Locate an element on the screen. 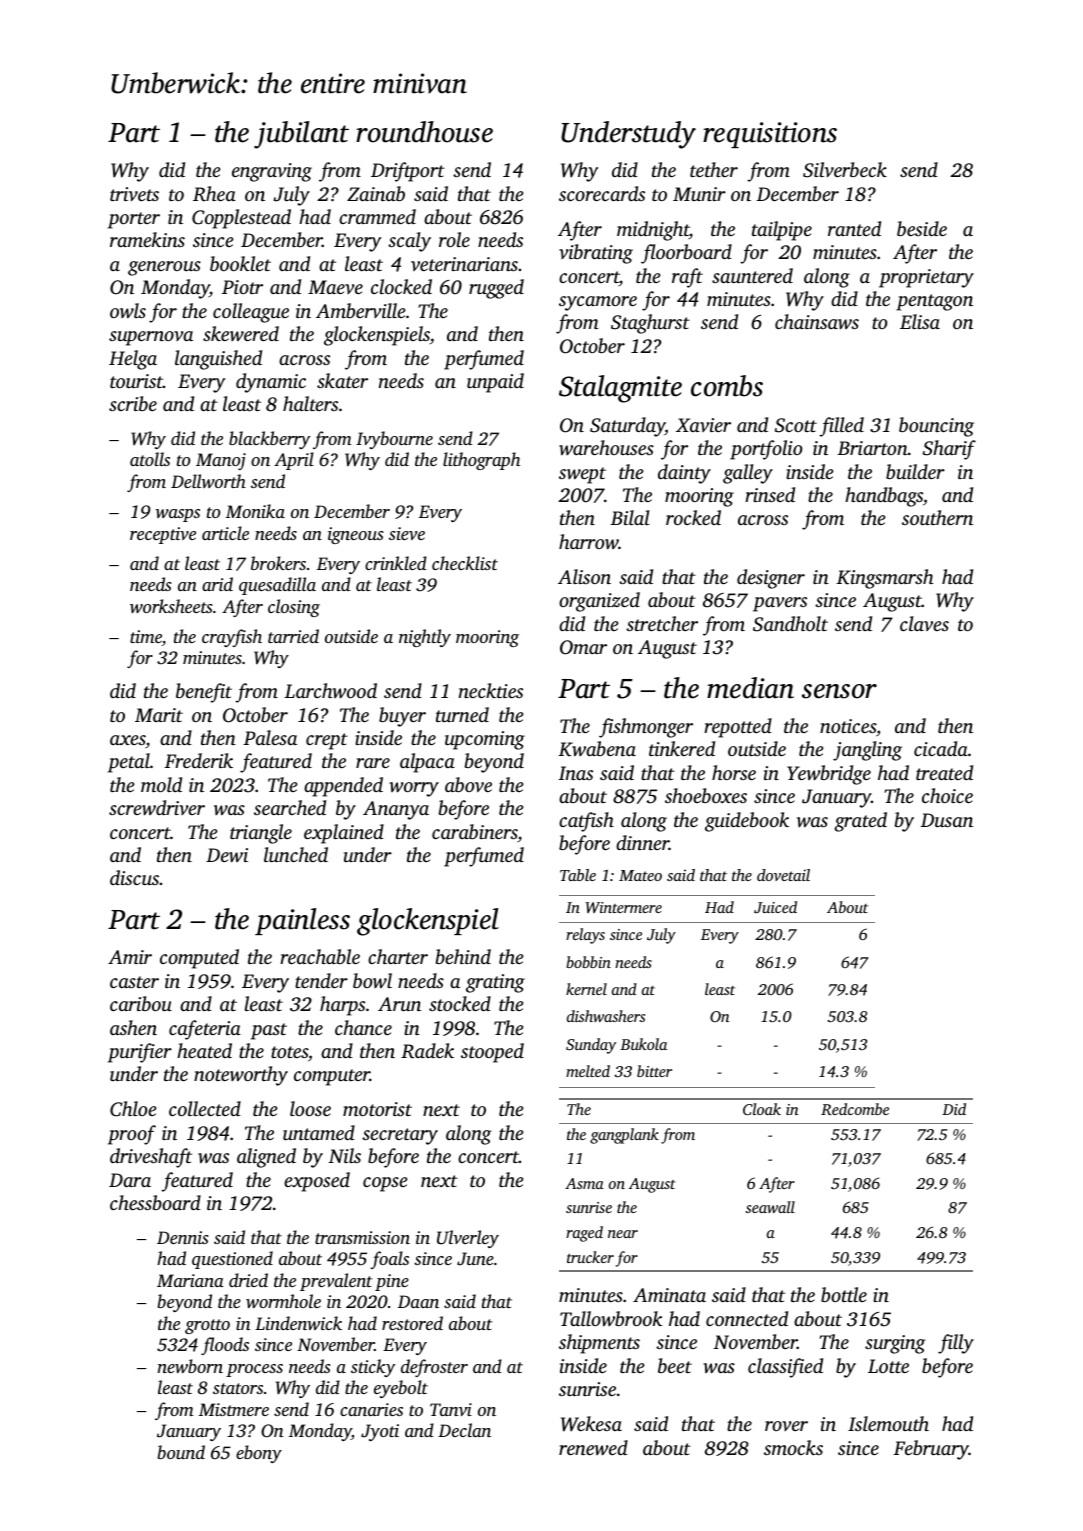 The image size is (1083, 1531). sieve is located at coordinates (407, 533).
